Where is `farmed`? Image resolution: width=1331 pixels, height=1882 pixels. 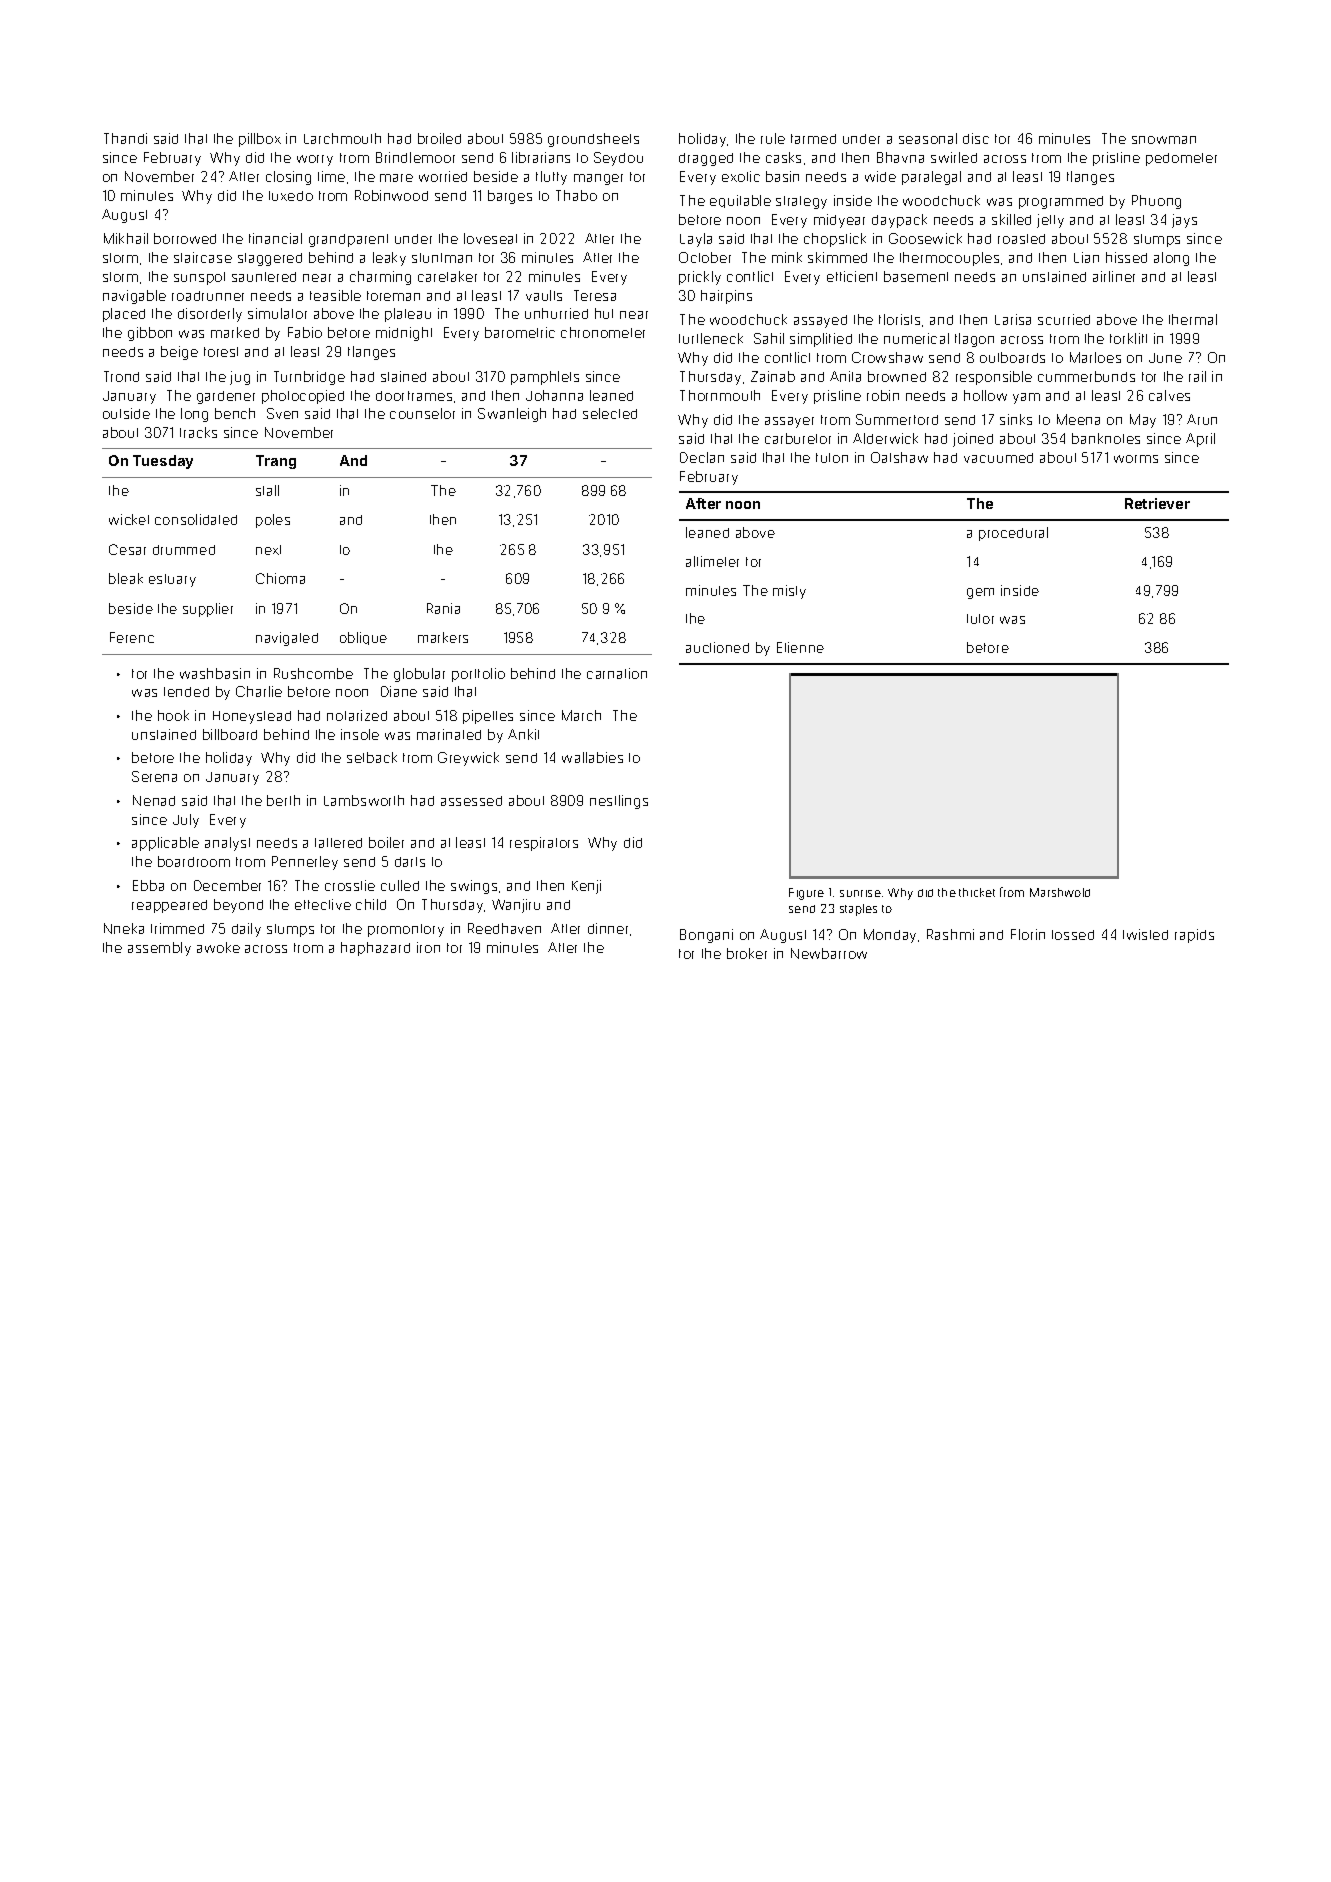 farmed is located at coordinates (813, 139).
